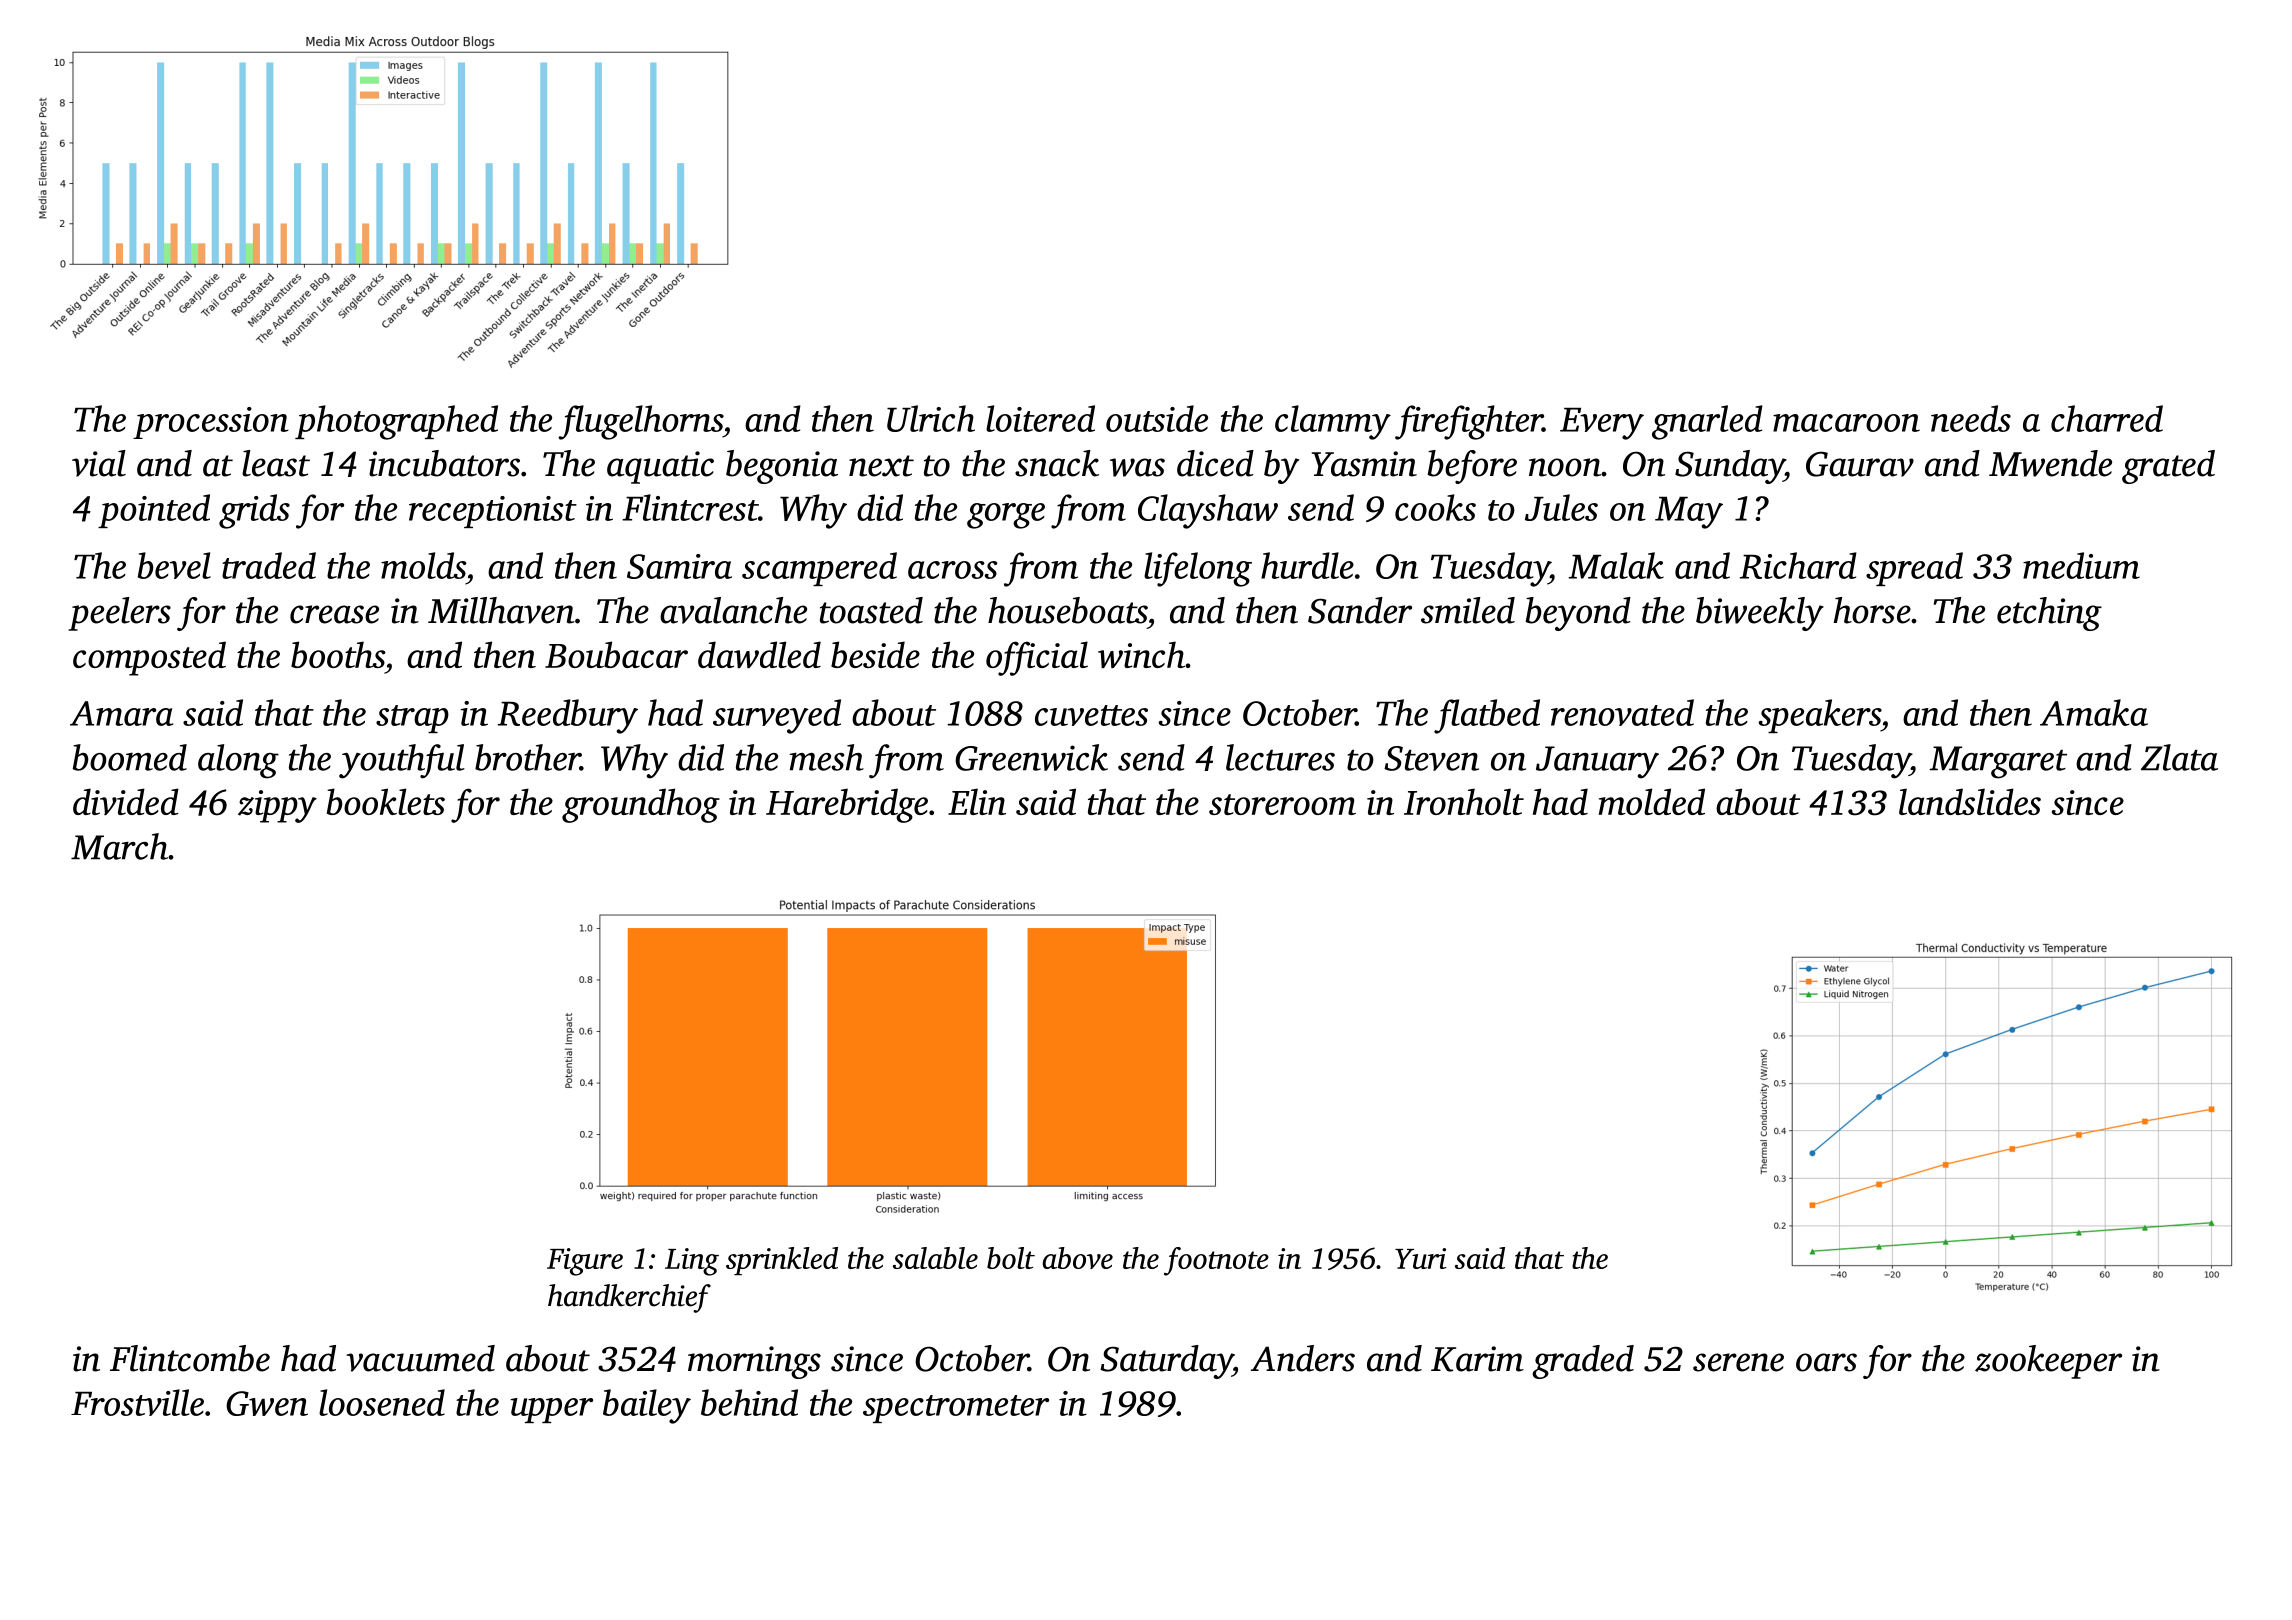  Describe the element at coordinates (1970, 801) in the page. I see `landslides` at that location.
